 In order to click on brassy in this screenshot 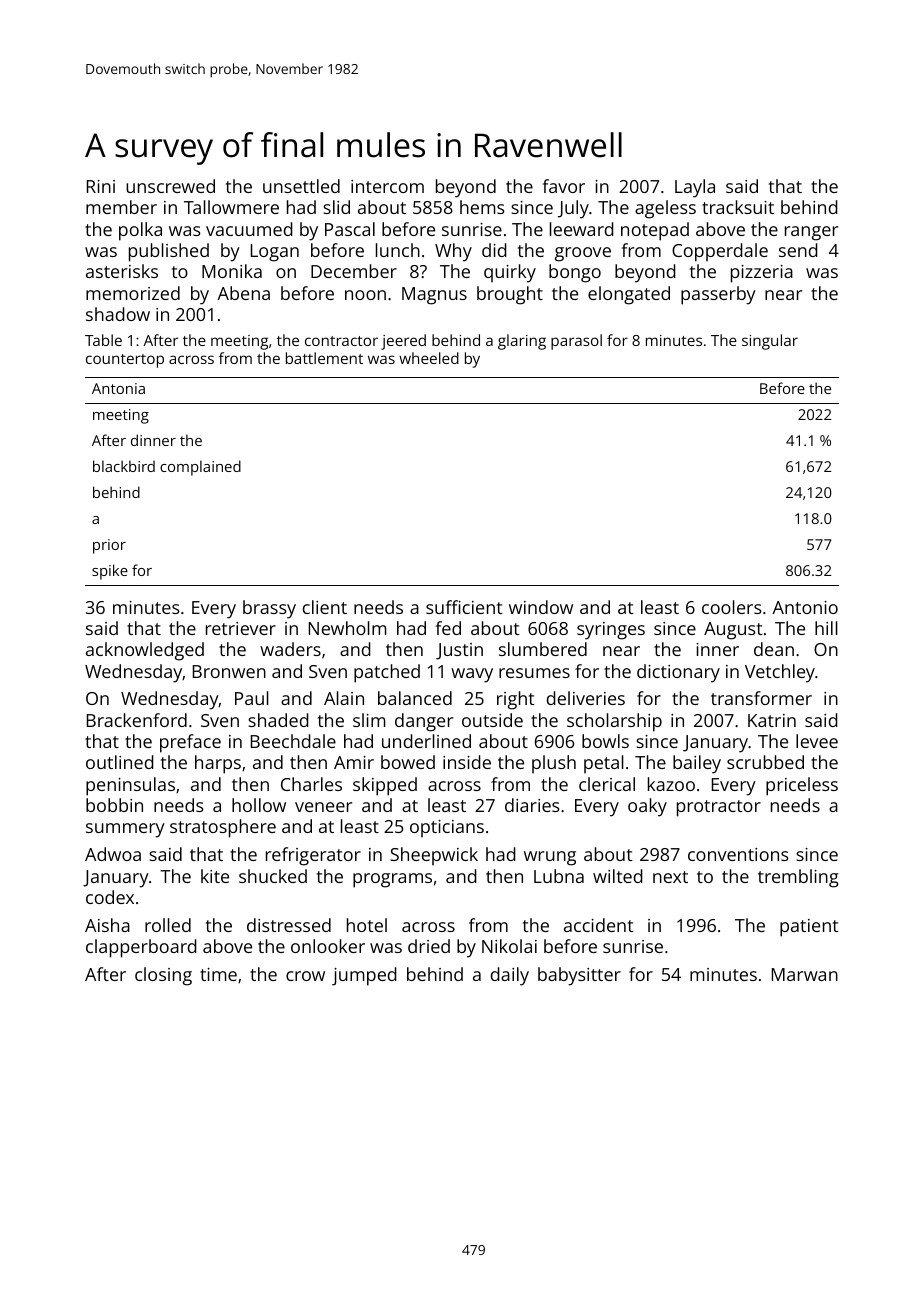, I will do `click(269, 609)`.
